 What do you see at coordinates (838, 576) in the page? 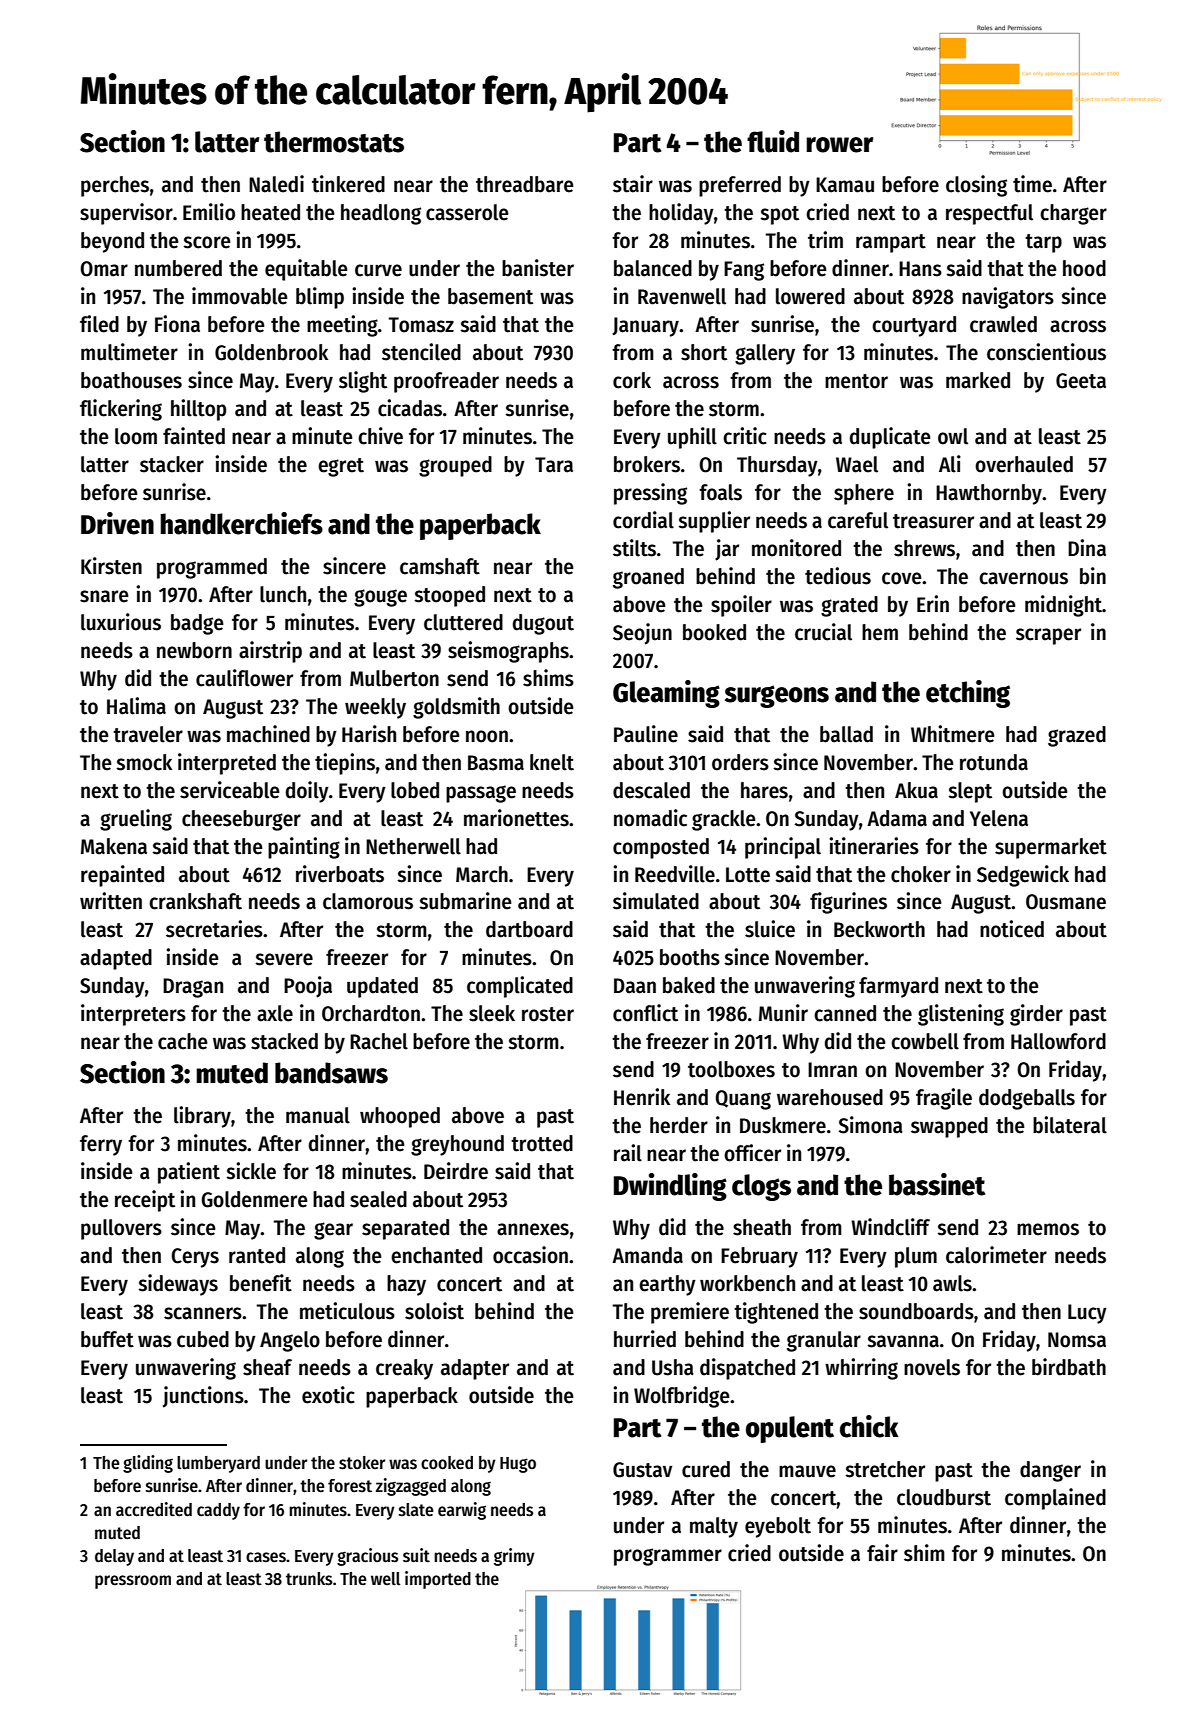
I see `tedious` at bounding box center [838, 576].
